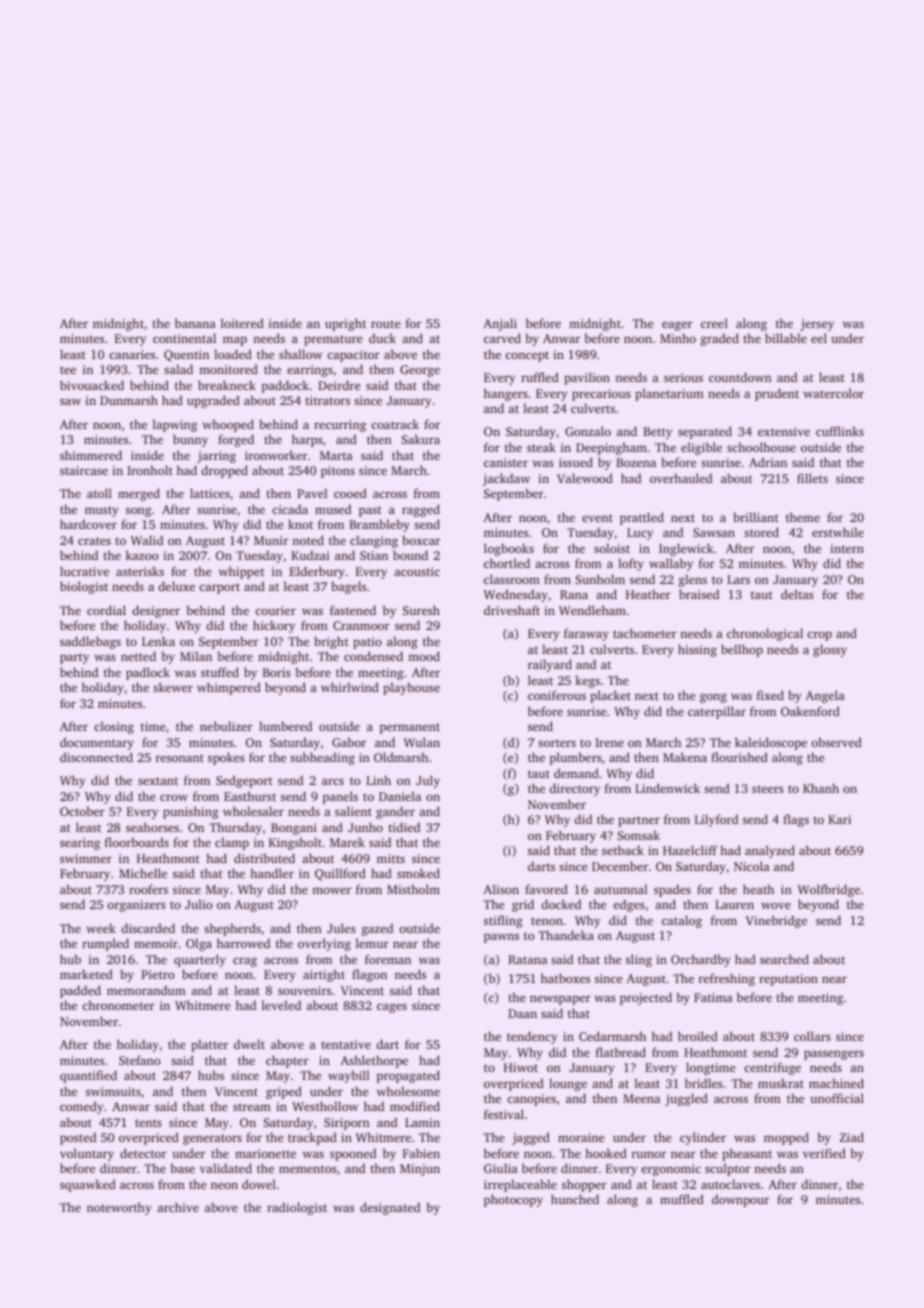 The height and width of the screenshot is (1308, 924). Describe the element at coordinates (716, 820) in the screenshot. I see `Lilyford` at that location.
